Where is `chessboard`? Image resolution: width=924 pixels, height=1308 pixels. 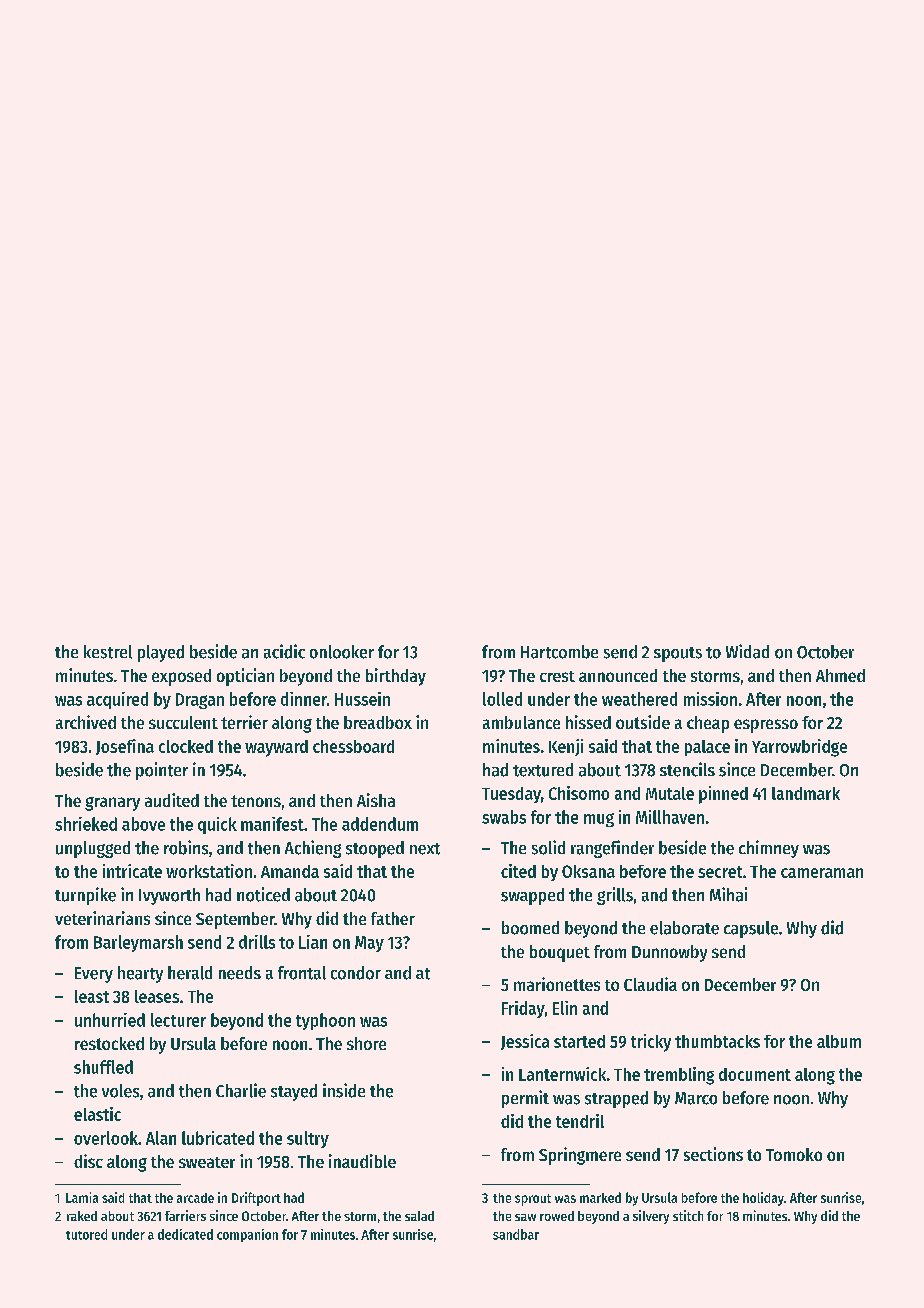 chessboard is located at coordinates (353, 746).
